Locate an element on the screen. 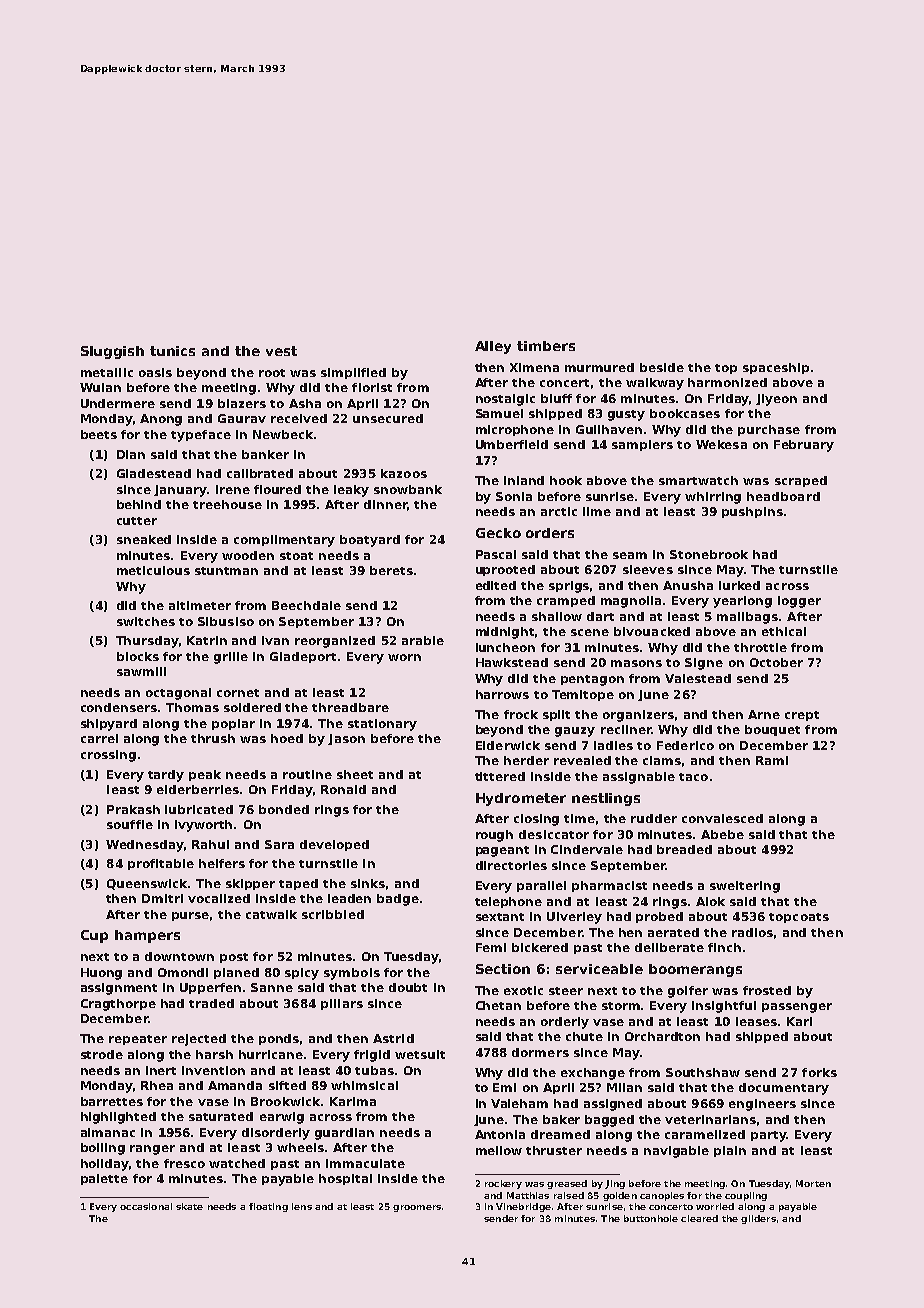 The image size is (924, 1308). Vinebridge is located at coordinates (523, 1207).
